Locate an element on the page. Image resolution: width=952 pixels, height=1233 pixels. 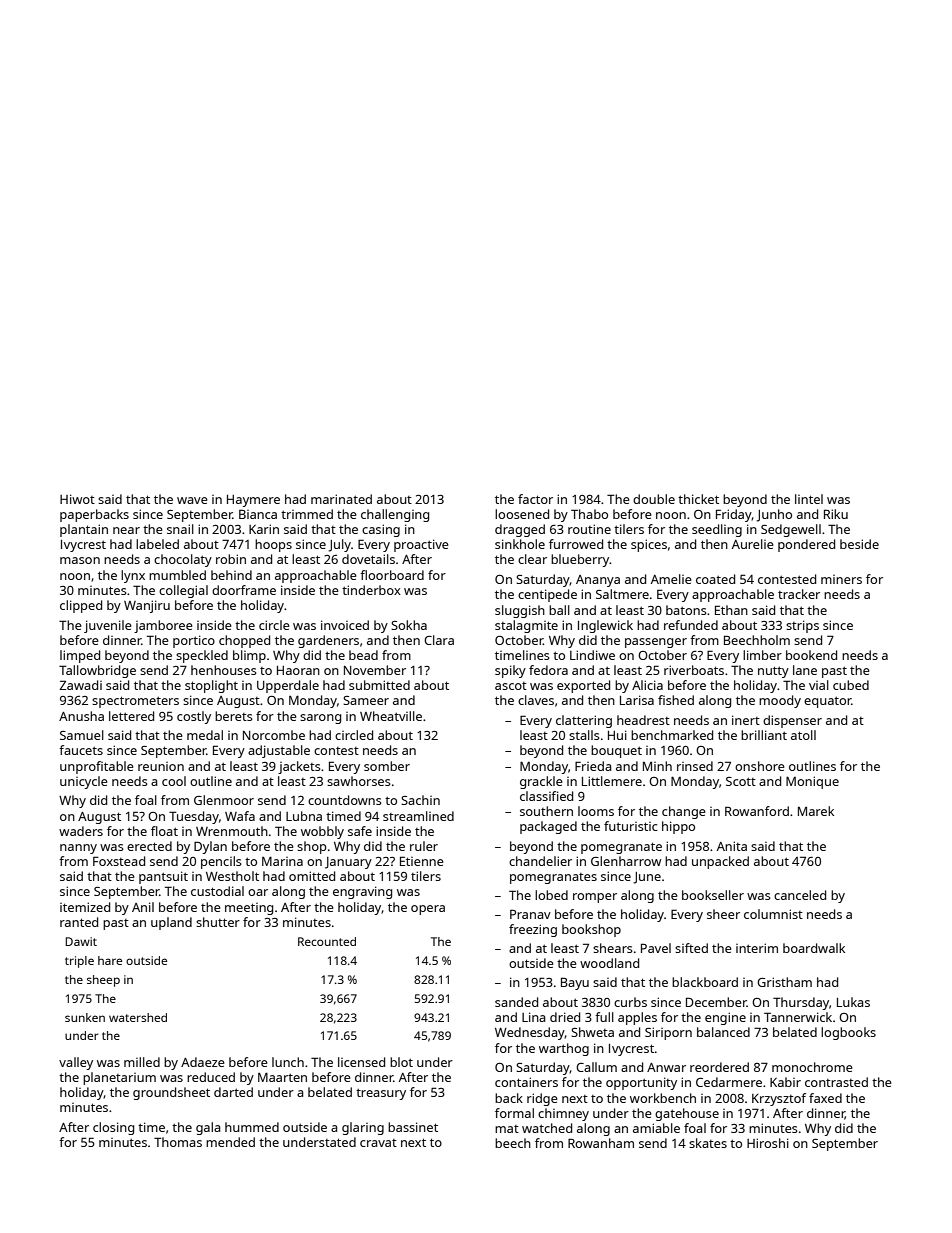
Hiwot is located at coordinates (77, 499).
